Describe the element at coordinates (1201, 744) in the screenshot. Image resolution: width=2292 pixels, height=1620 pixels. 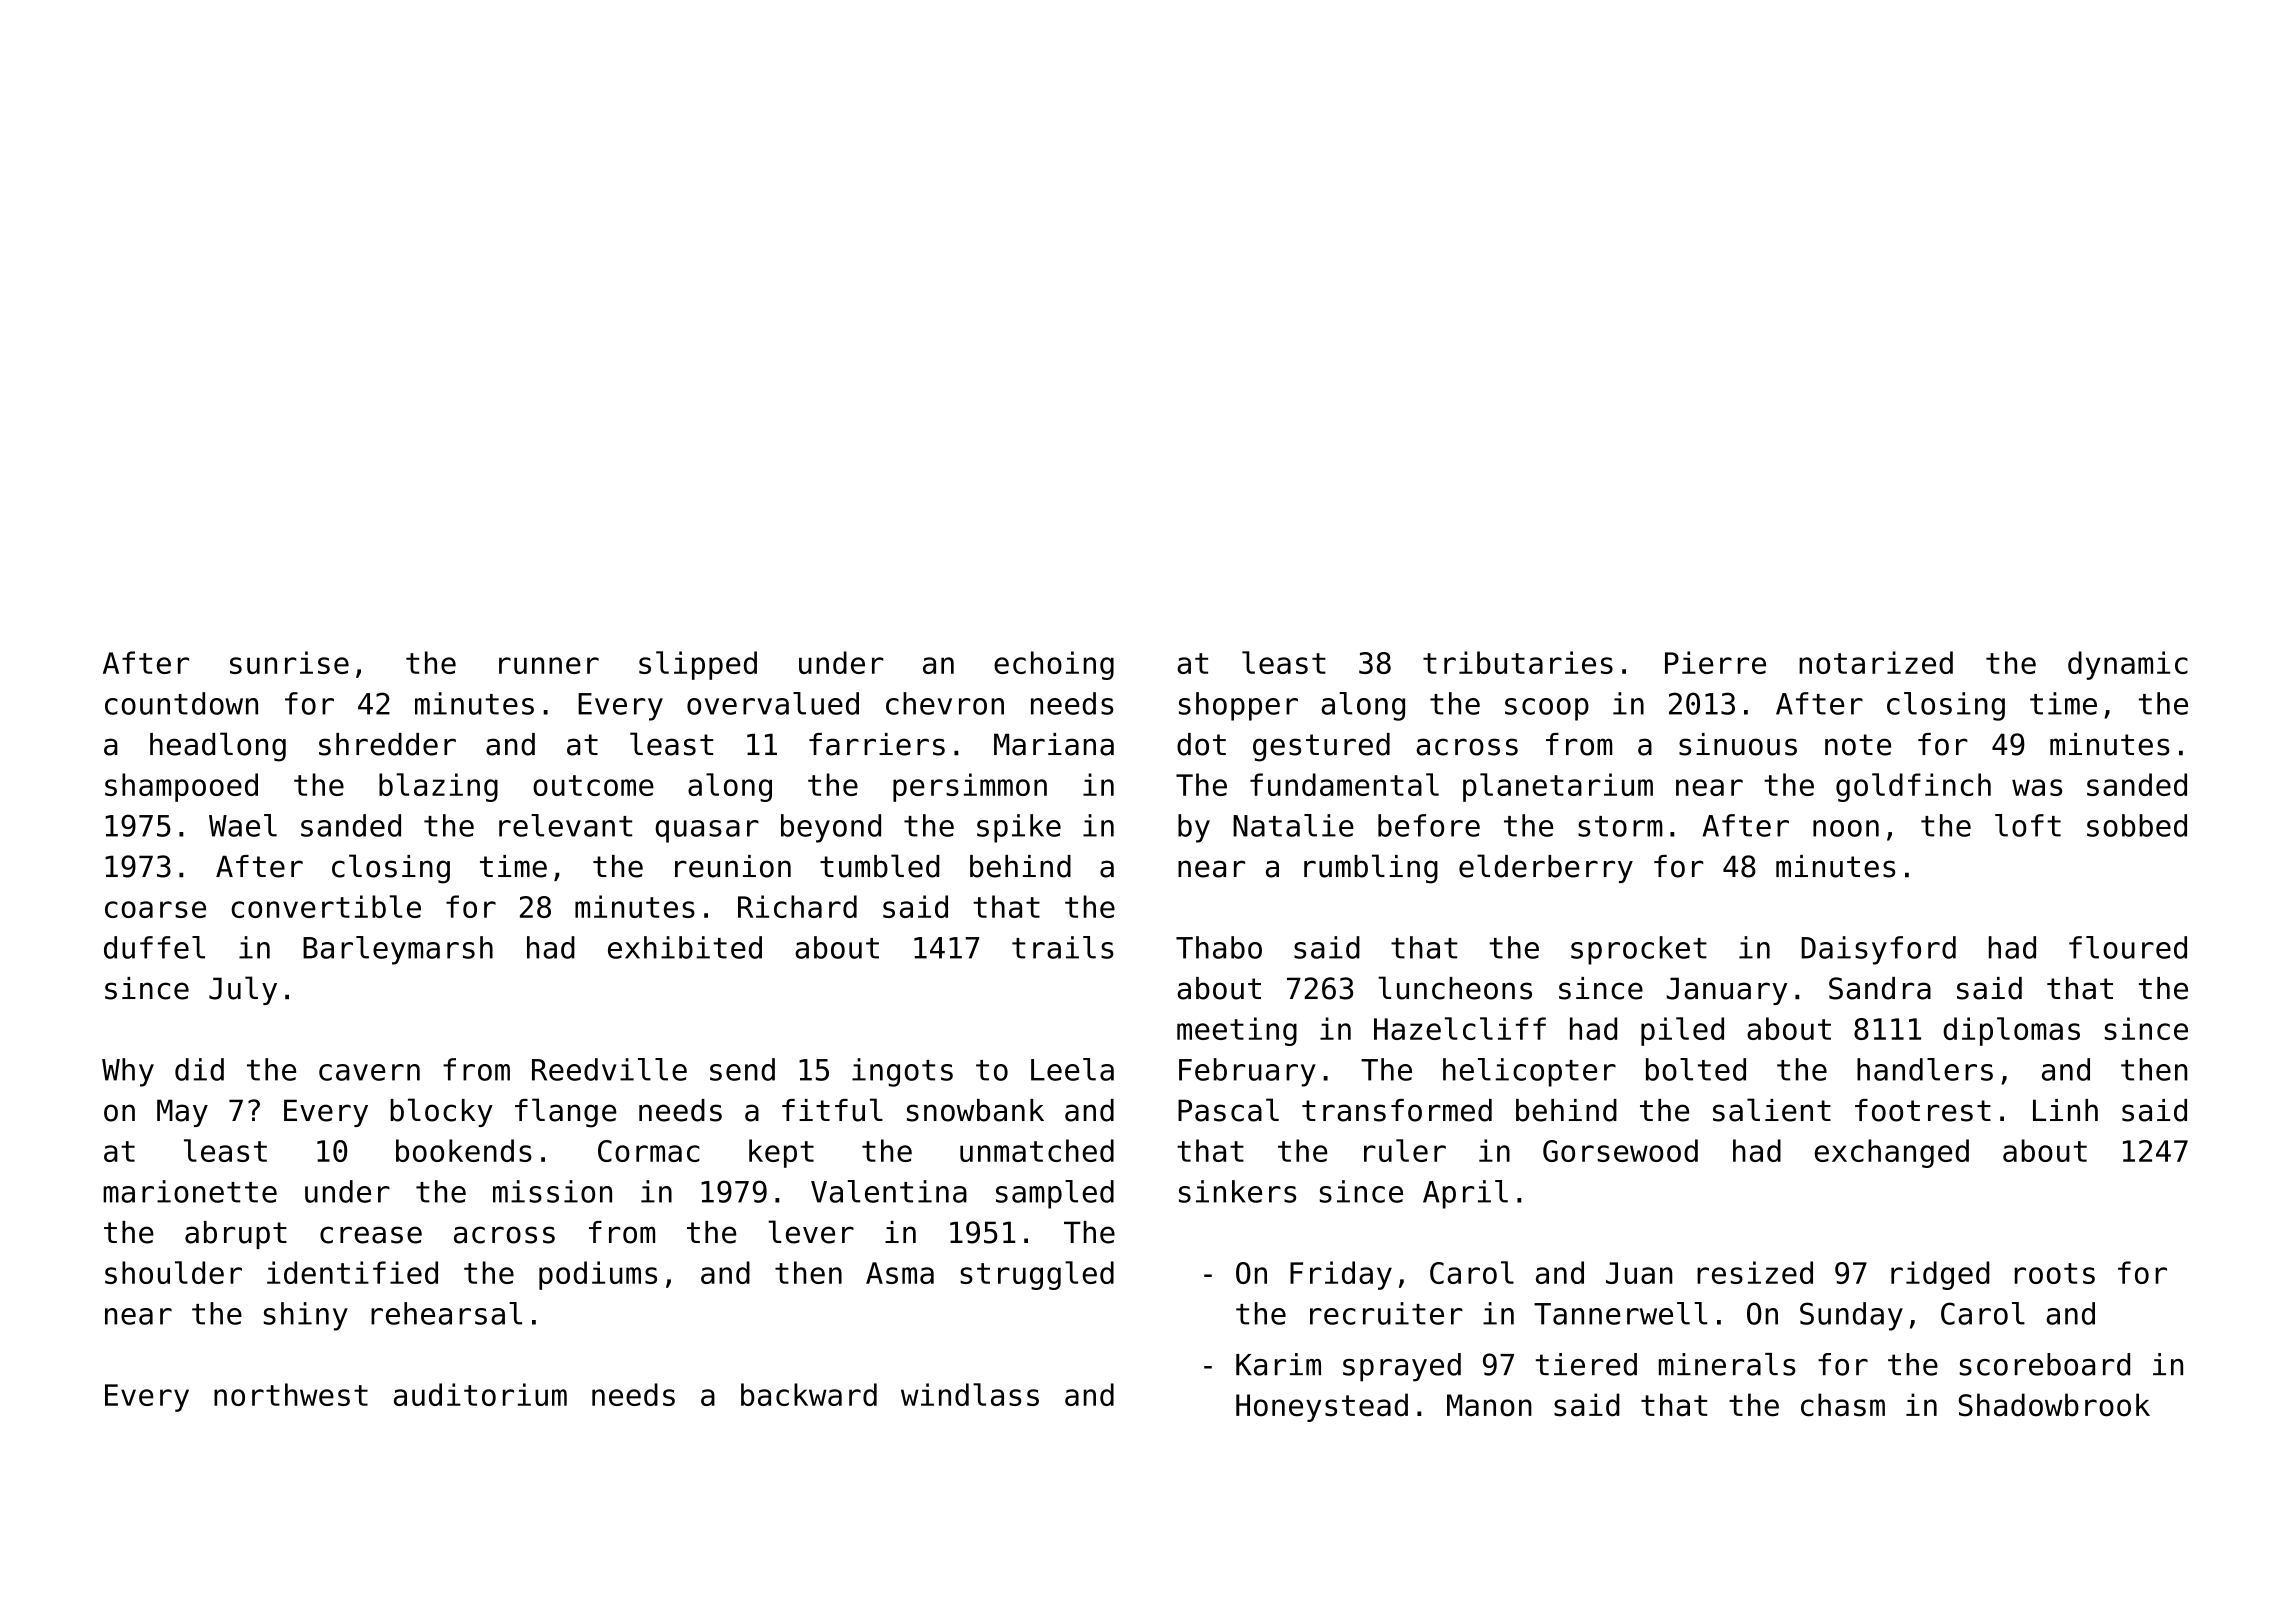
I see `dot` at that location.
